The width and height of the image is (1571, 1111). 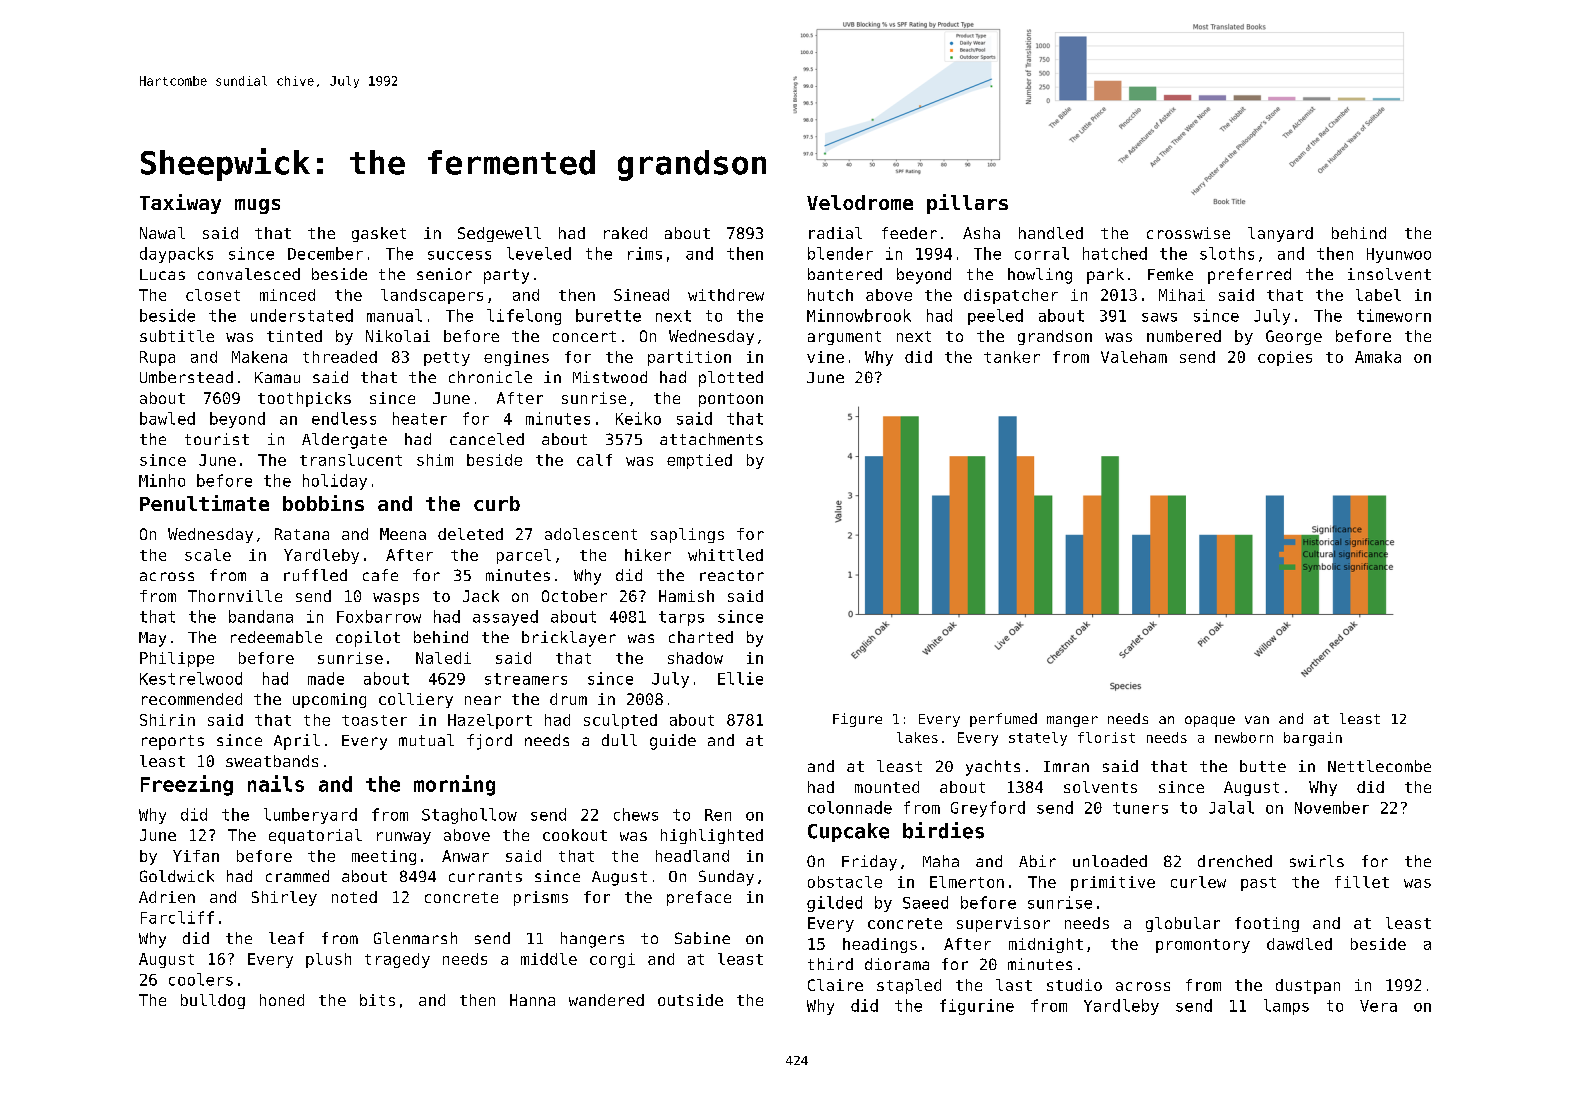 I want to click on Ellie, so click(x=740, y=678).
